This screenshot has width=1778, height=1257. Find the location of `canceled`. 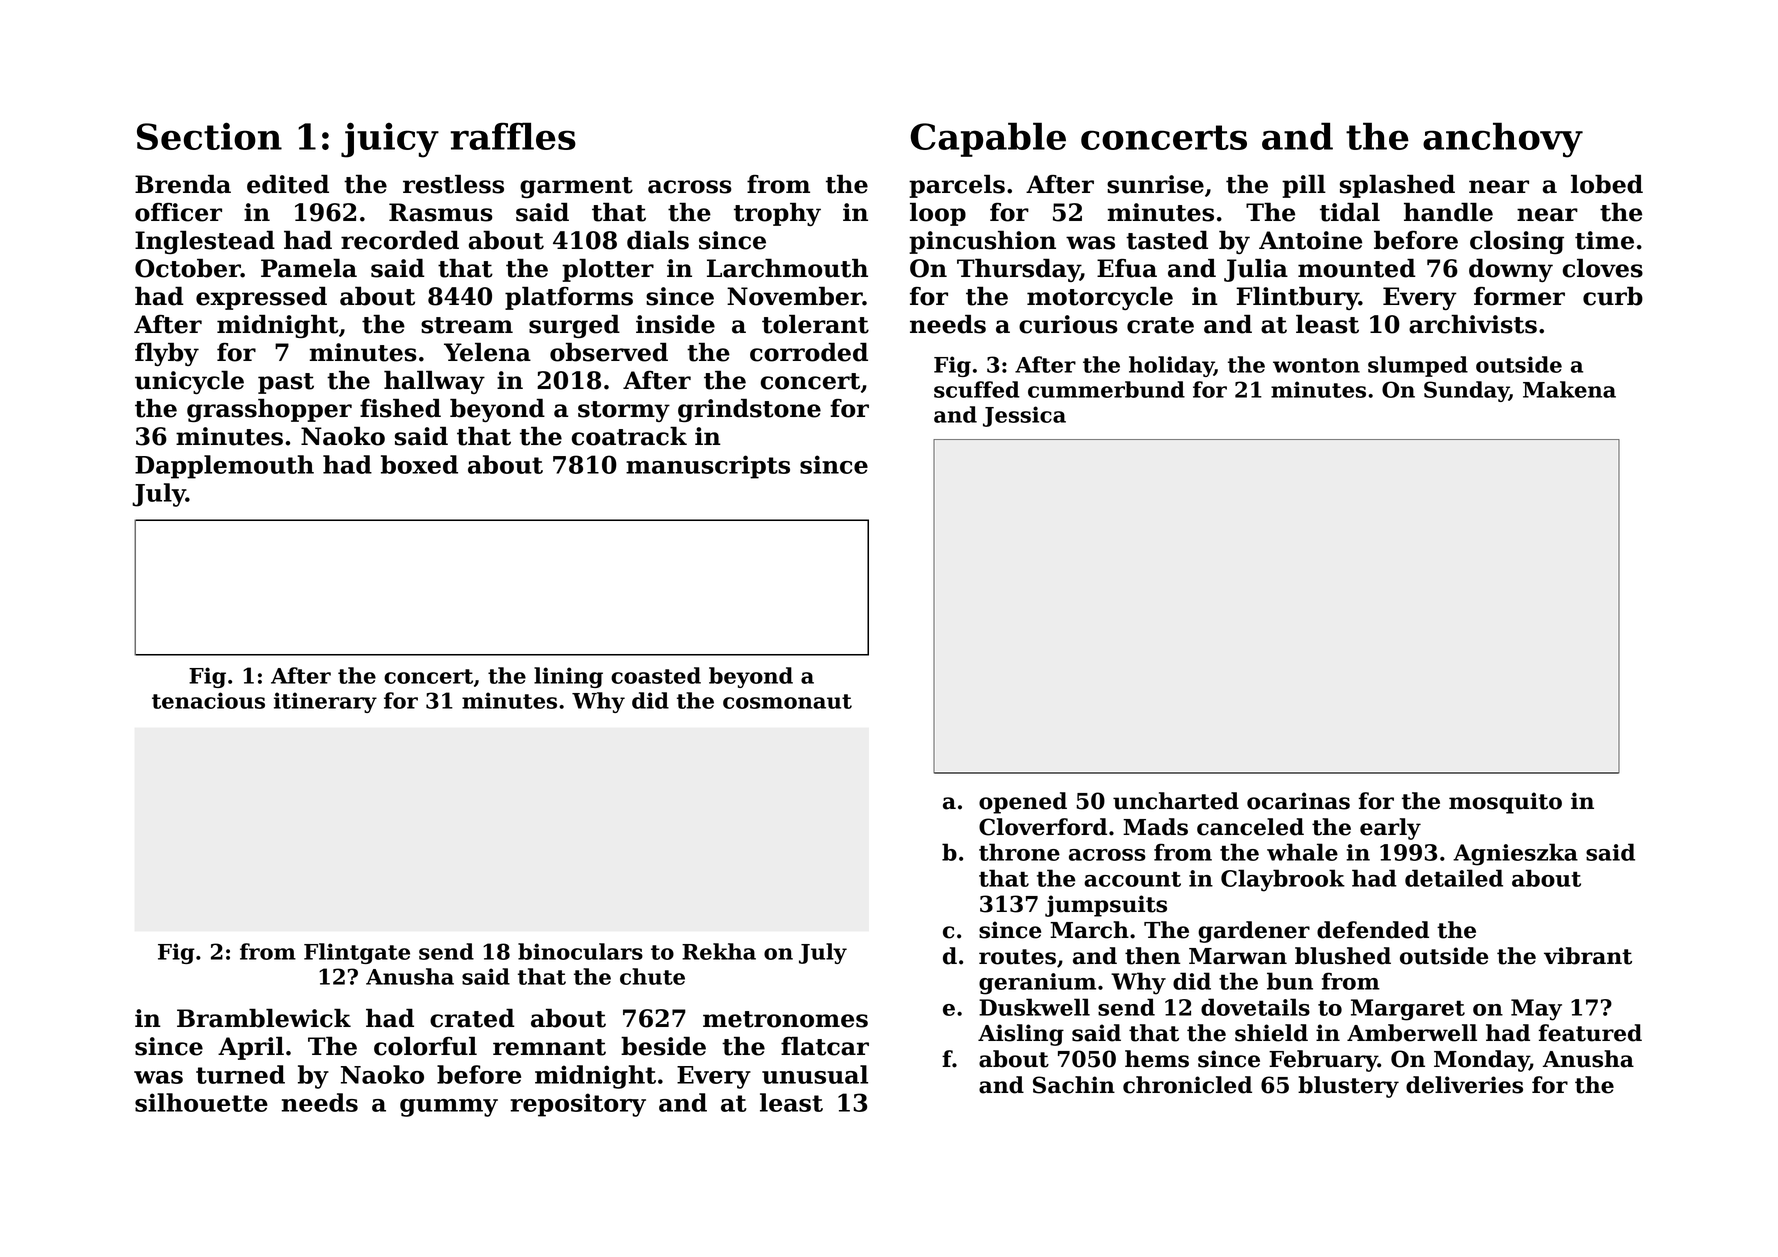

canceled is located at coordinates (1250, 827).
